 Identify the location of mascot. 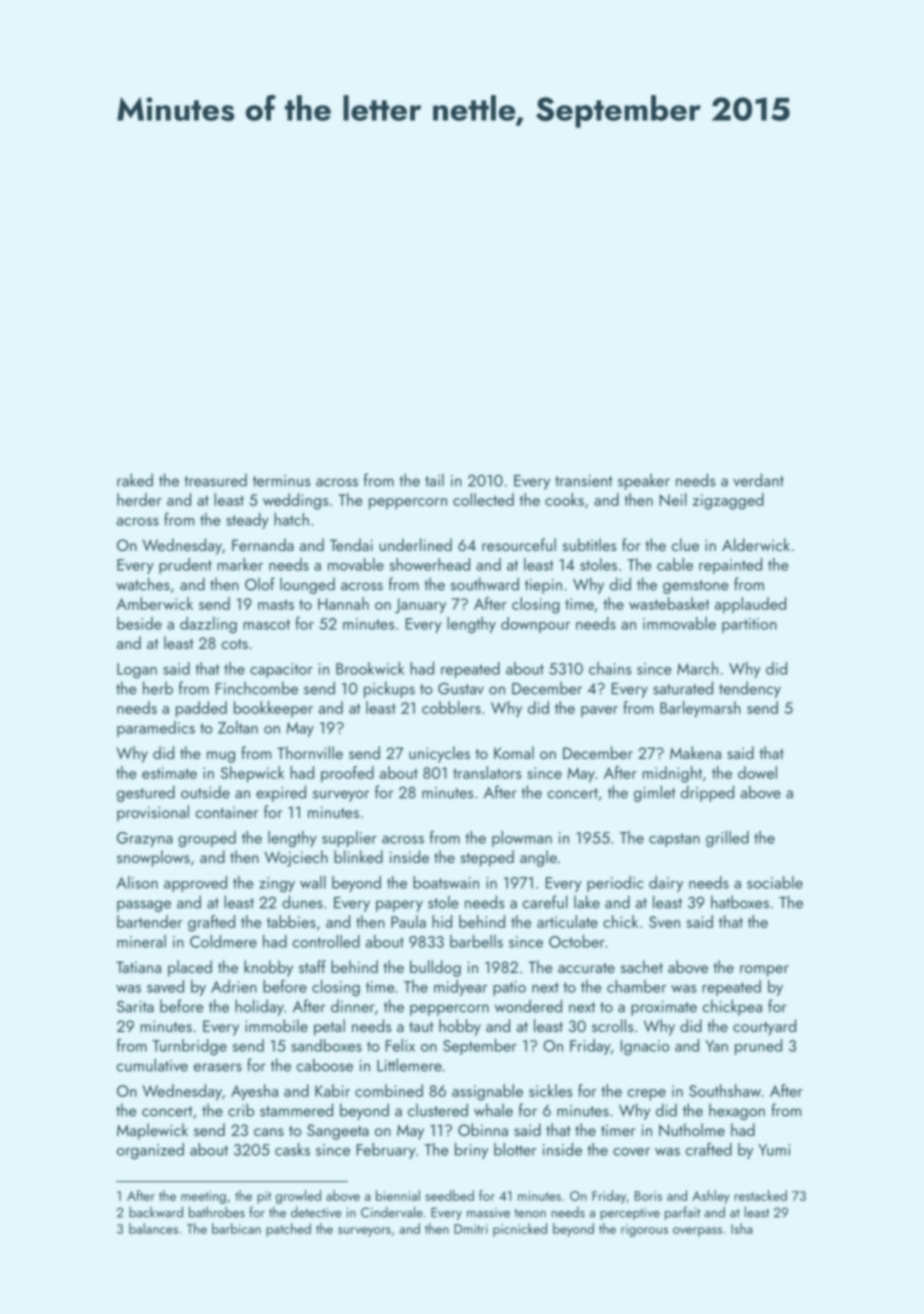
(266, 624).
